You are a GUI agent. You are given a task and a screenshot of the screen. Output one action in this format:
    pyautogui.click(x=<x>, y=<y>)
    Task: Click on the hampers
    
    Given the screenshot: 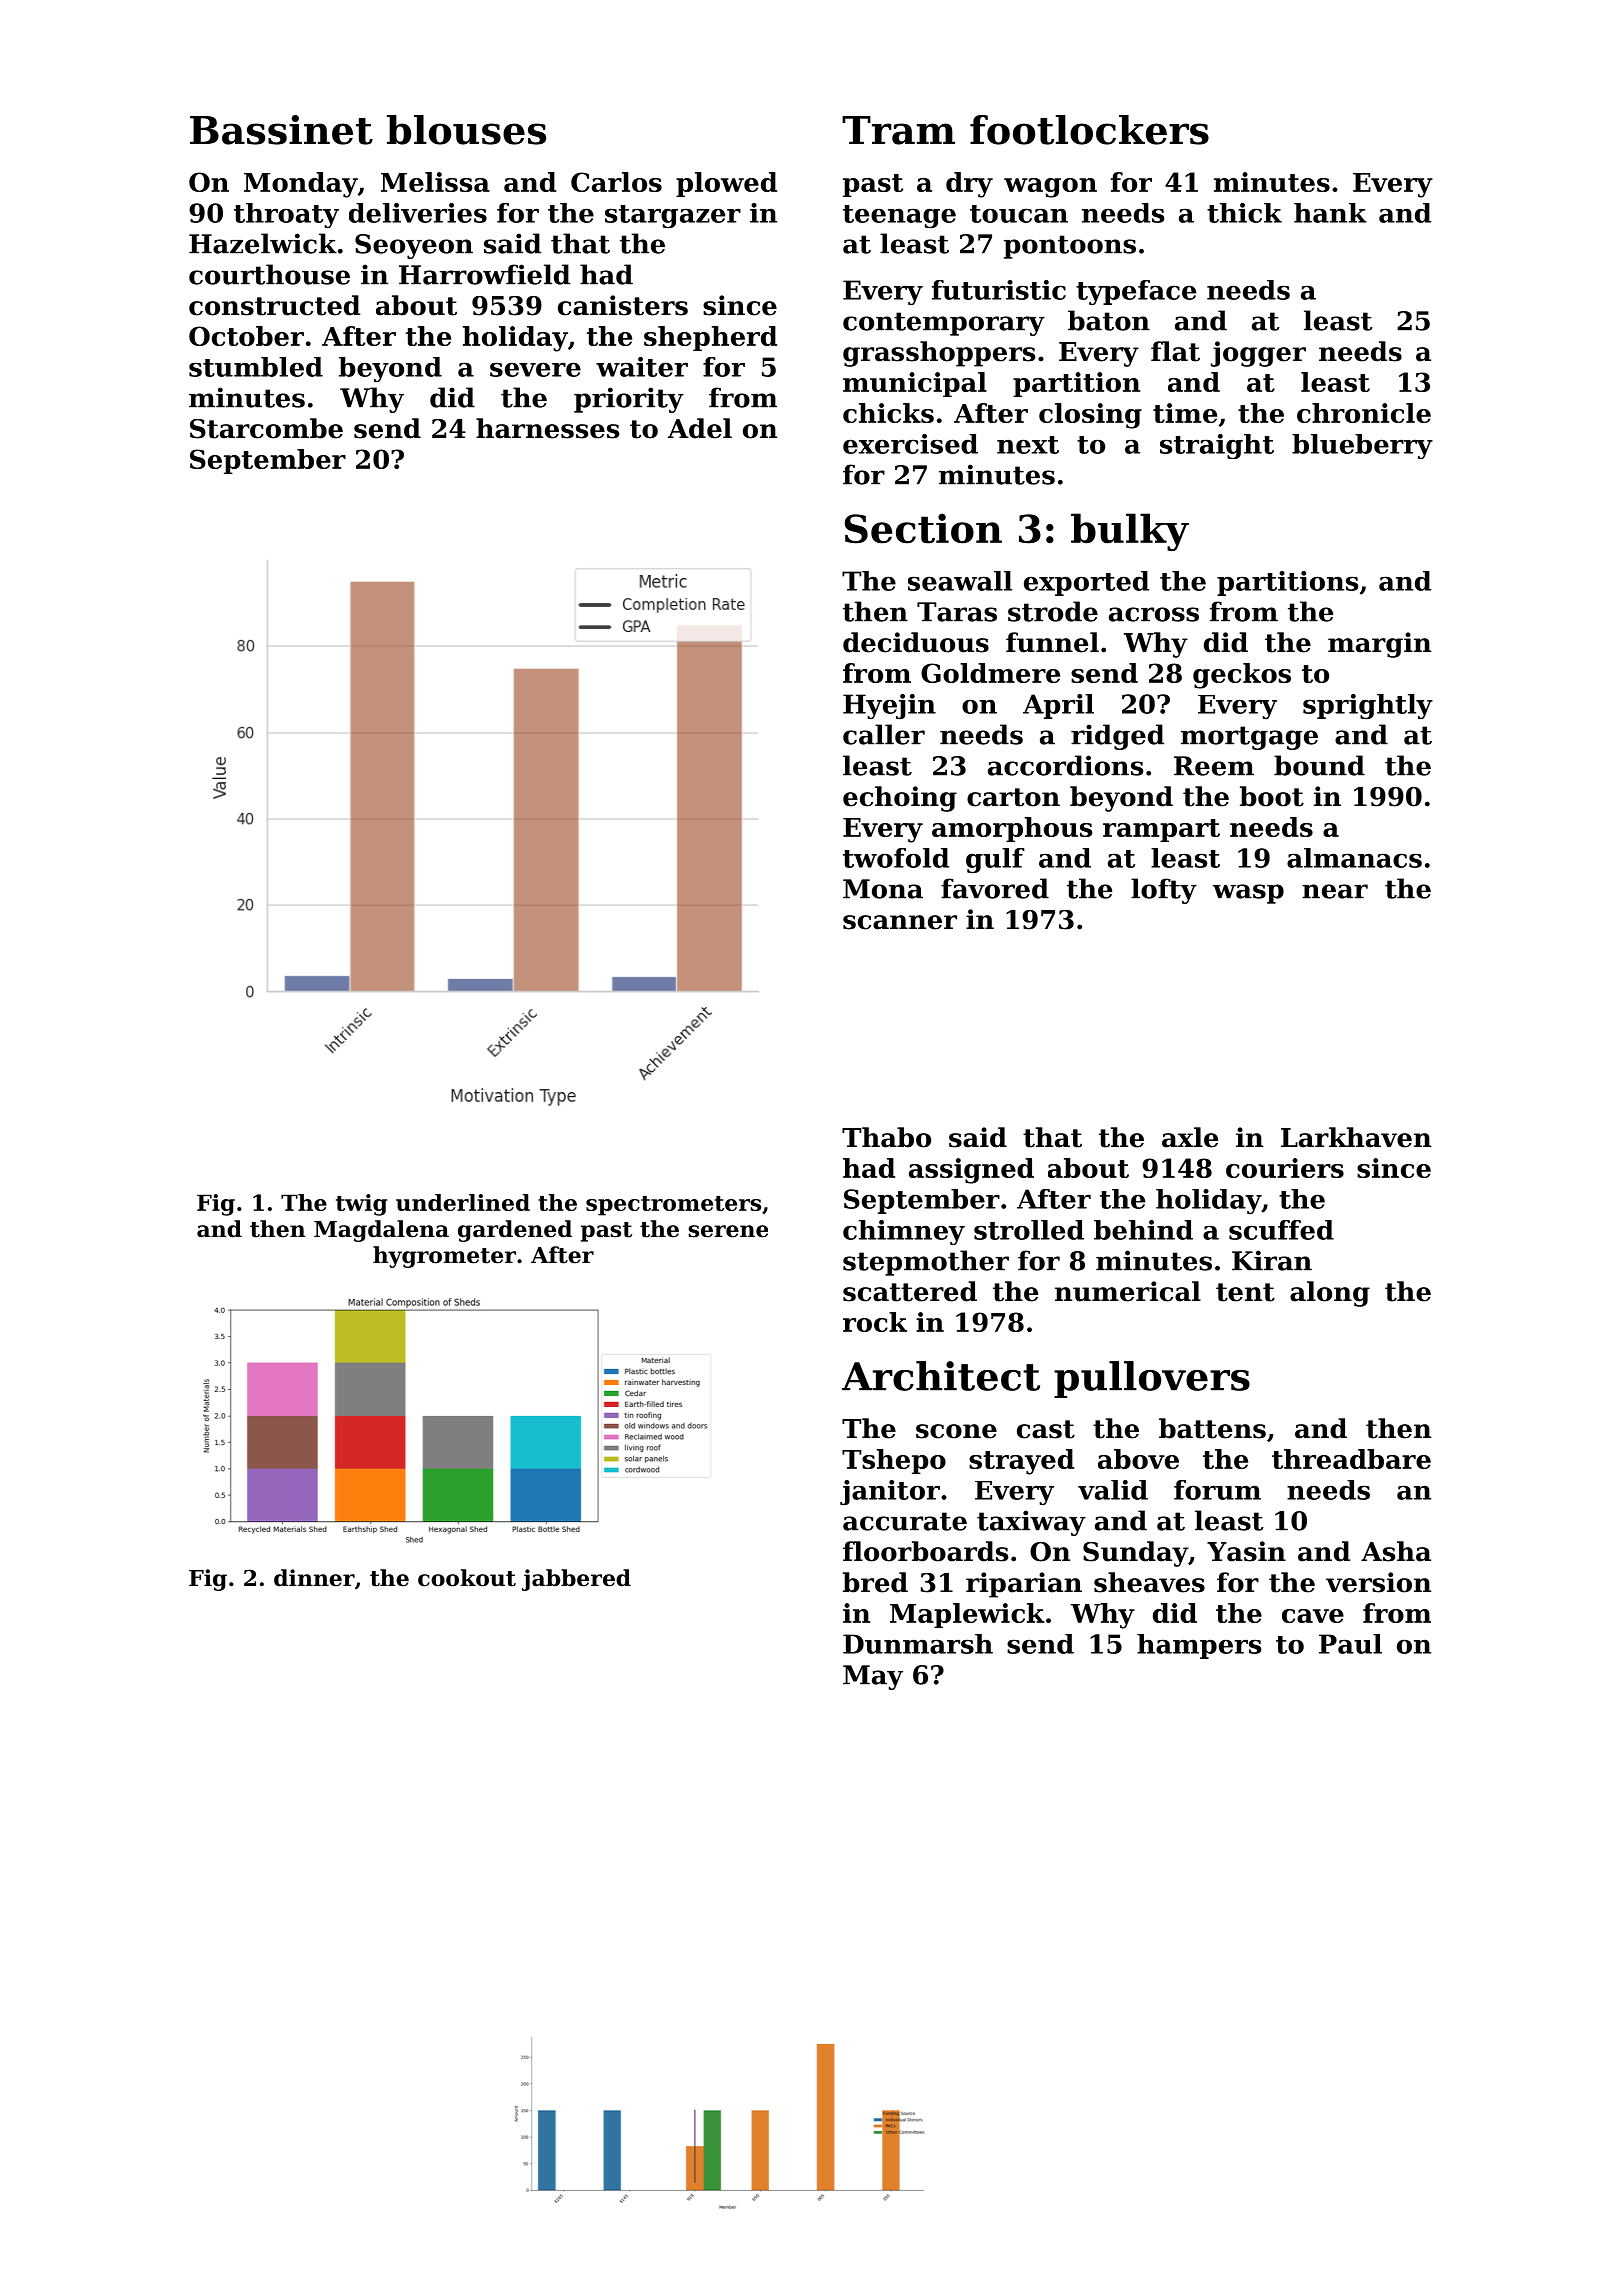 What is the action you would take?
    pyautogui.click(x=1199, y=1646)
